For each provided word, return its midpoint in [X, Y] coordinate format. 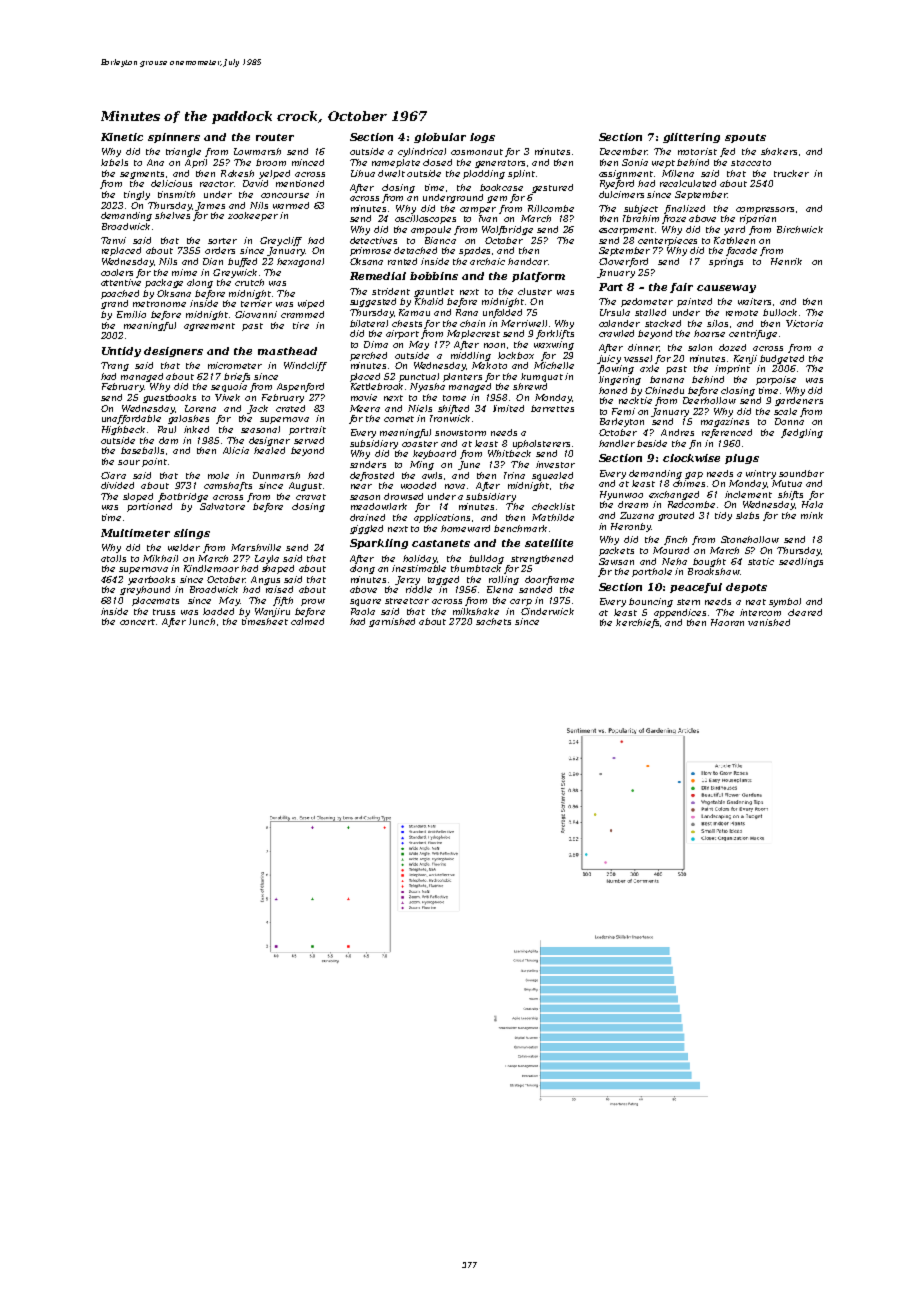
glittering [691, 138]
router [275, 137]
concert [137, 622]
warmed [291, 205]
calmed [307, 621]
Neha [674, 561]
